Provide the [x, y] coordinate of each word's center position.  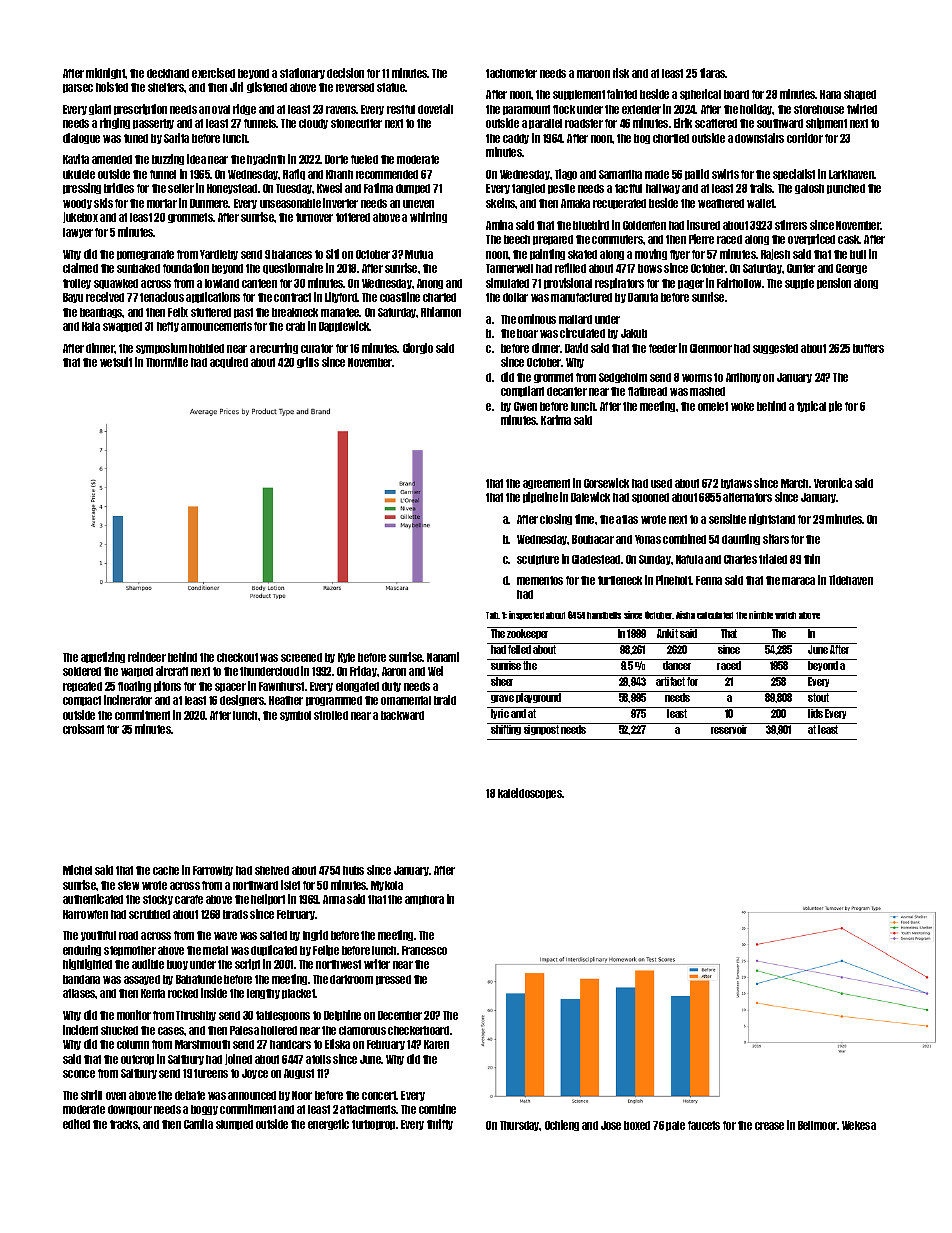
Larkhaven [852, 174]
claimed [80, 268]
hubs [353, 870]
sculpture [538, 560]
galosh [809, 189]
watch [785, 615]
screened [301, 657]
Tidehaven [851, 580]
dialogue [81, 138]
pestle [561, 189]
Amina [499, 225]
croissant [83, 729]
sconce [79, 1074]
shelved [272, 870]
